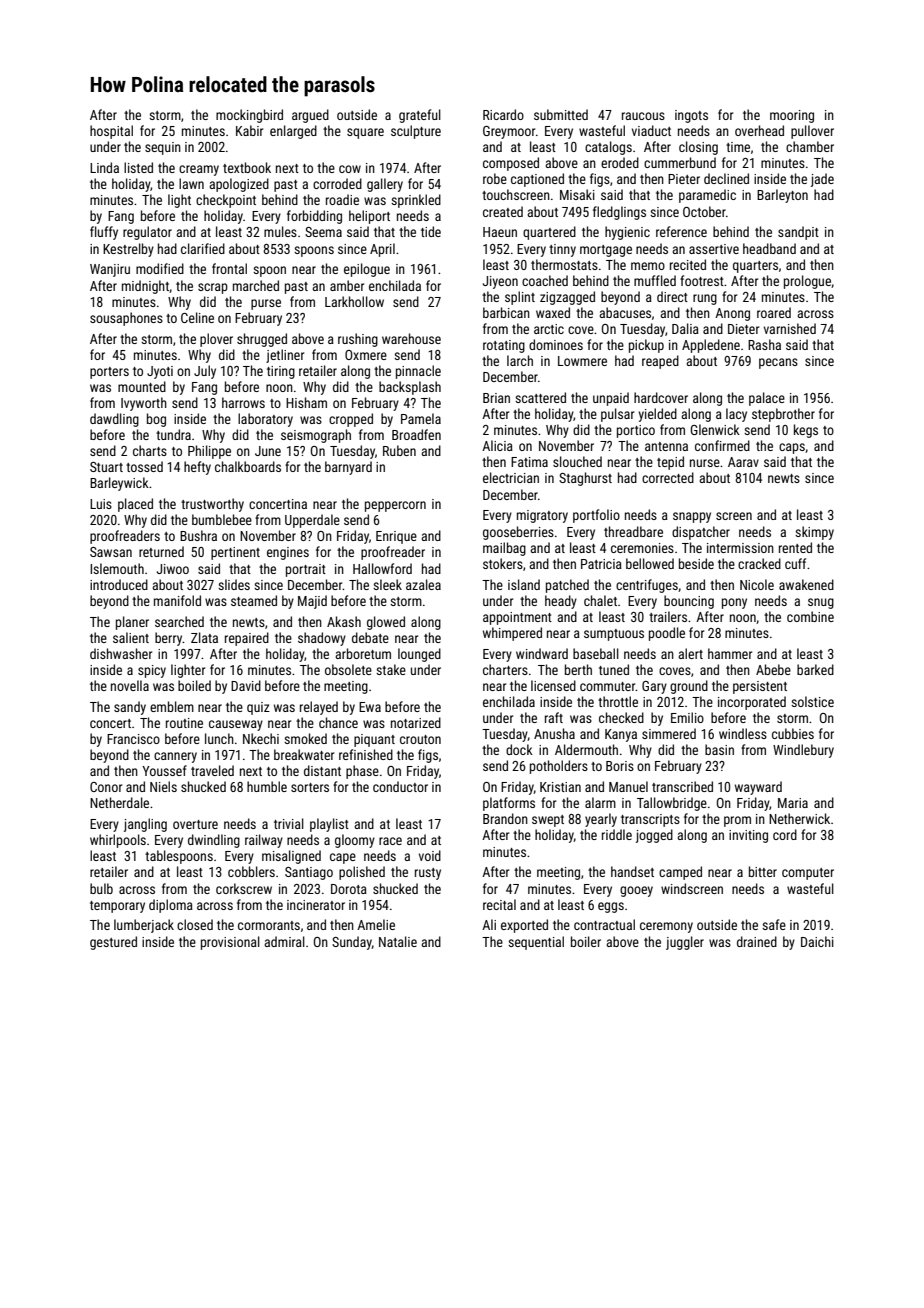  Describe the element at coordinates (496, 398) in the screenshot. I see `Brian` at that location.
